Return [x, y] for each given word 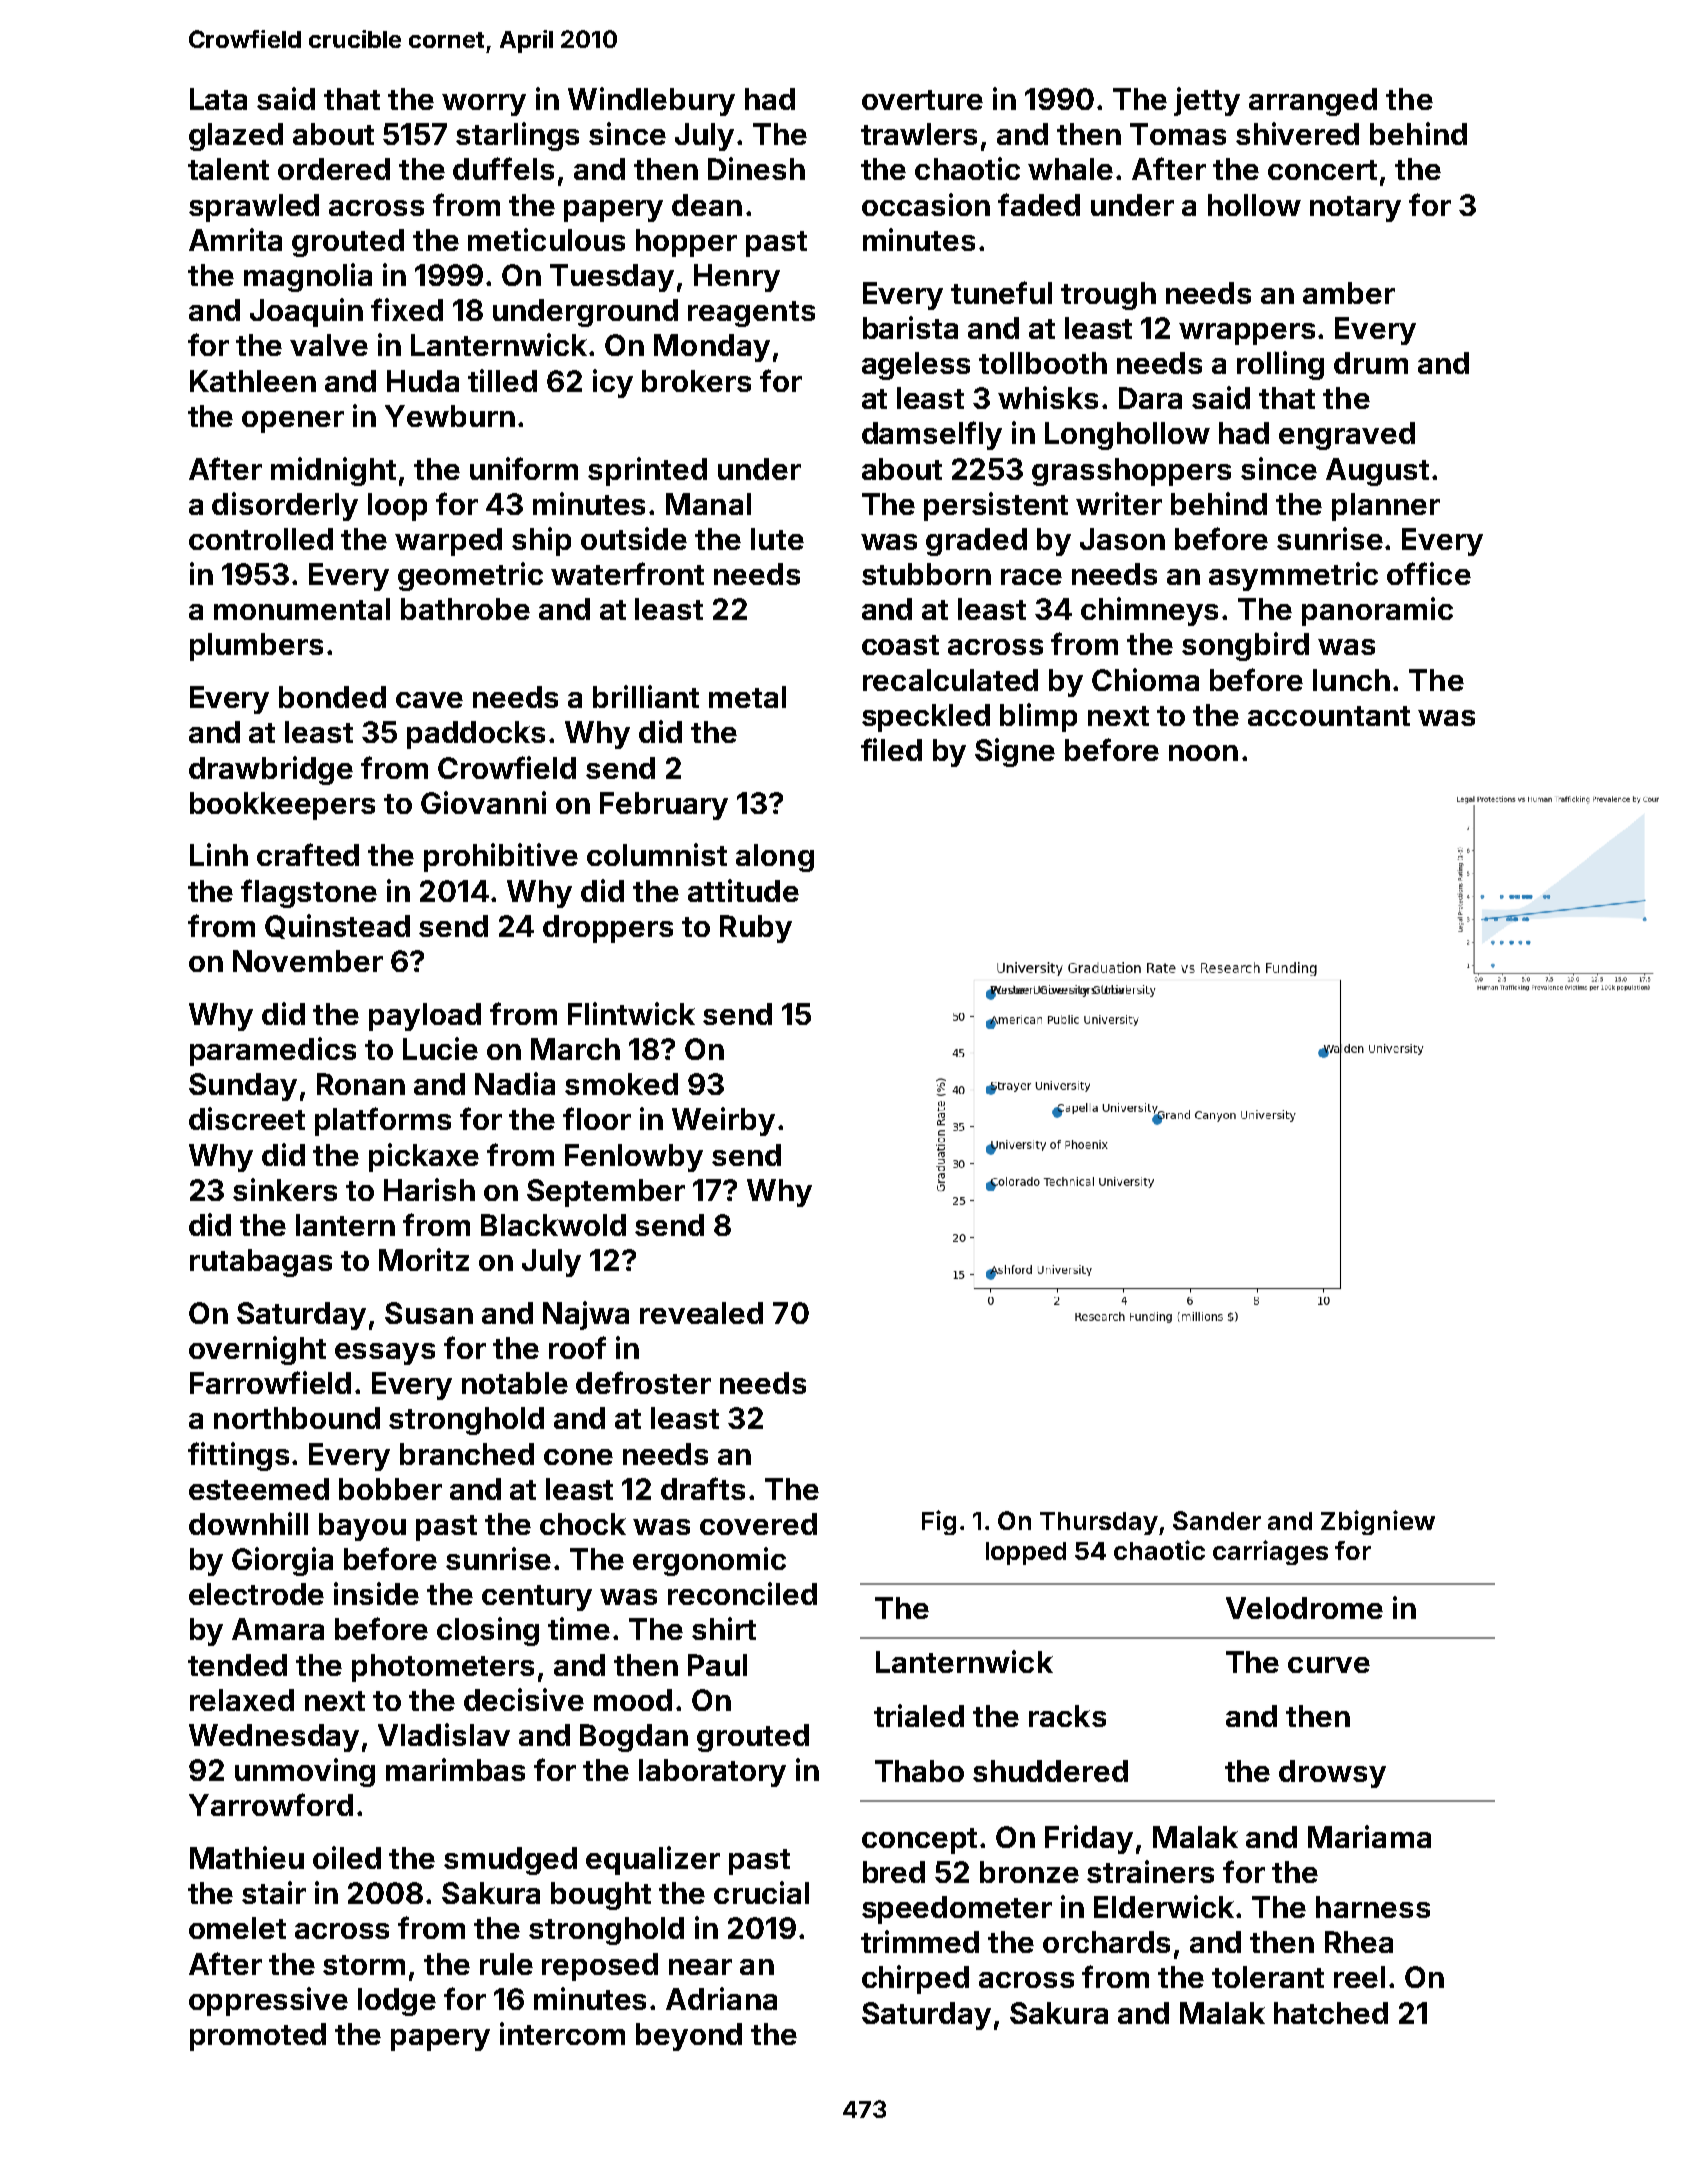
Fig [939, 1522]
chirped [915, 1979]
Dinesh [756, 168]
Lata [218, 99]
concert [1322, 170]
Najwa [586, 1315]
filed [891, 749]
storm [364, 1965]
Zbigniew [1378, 1522]
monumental [302, 609]
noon [1203, 753]
